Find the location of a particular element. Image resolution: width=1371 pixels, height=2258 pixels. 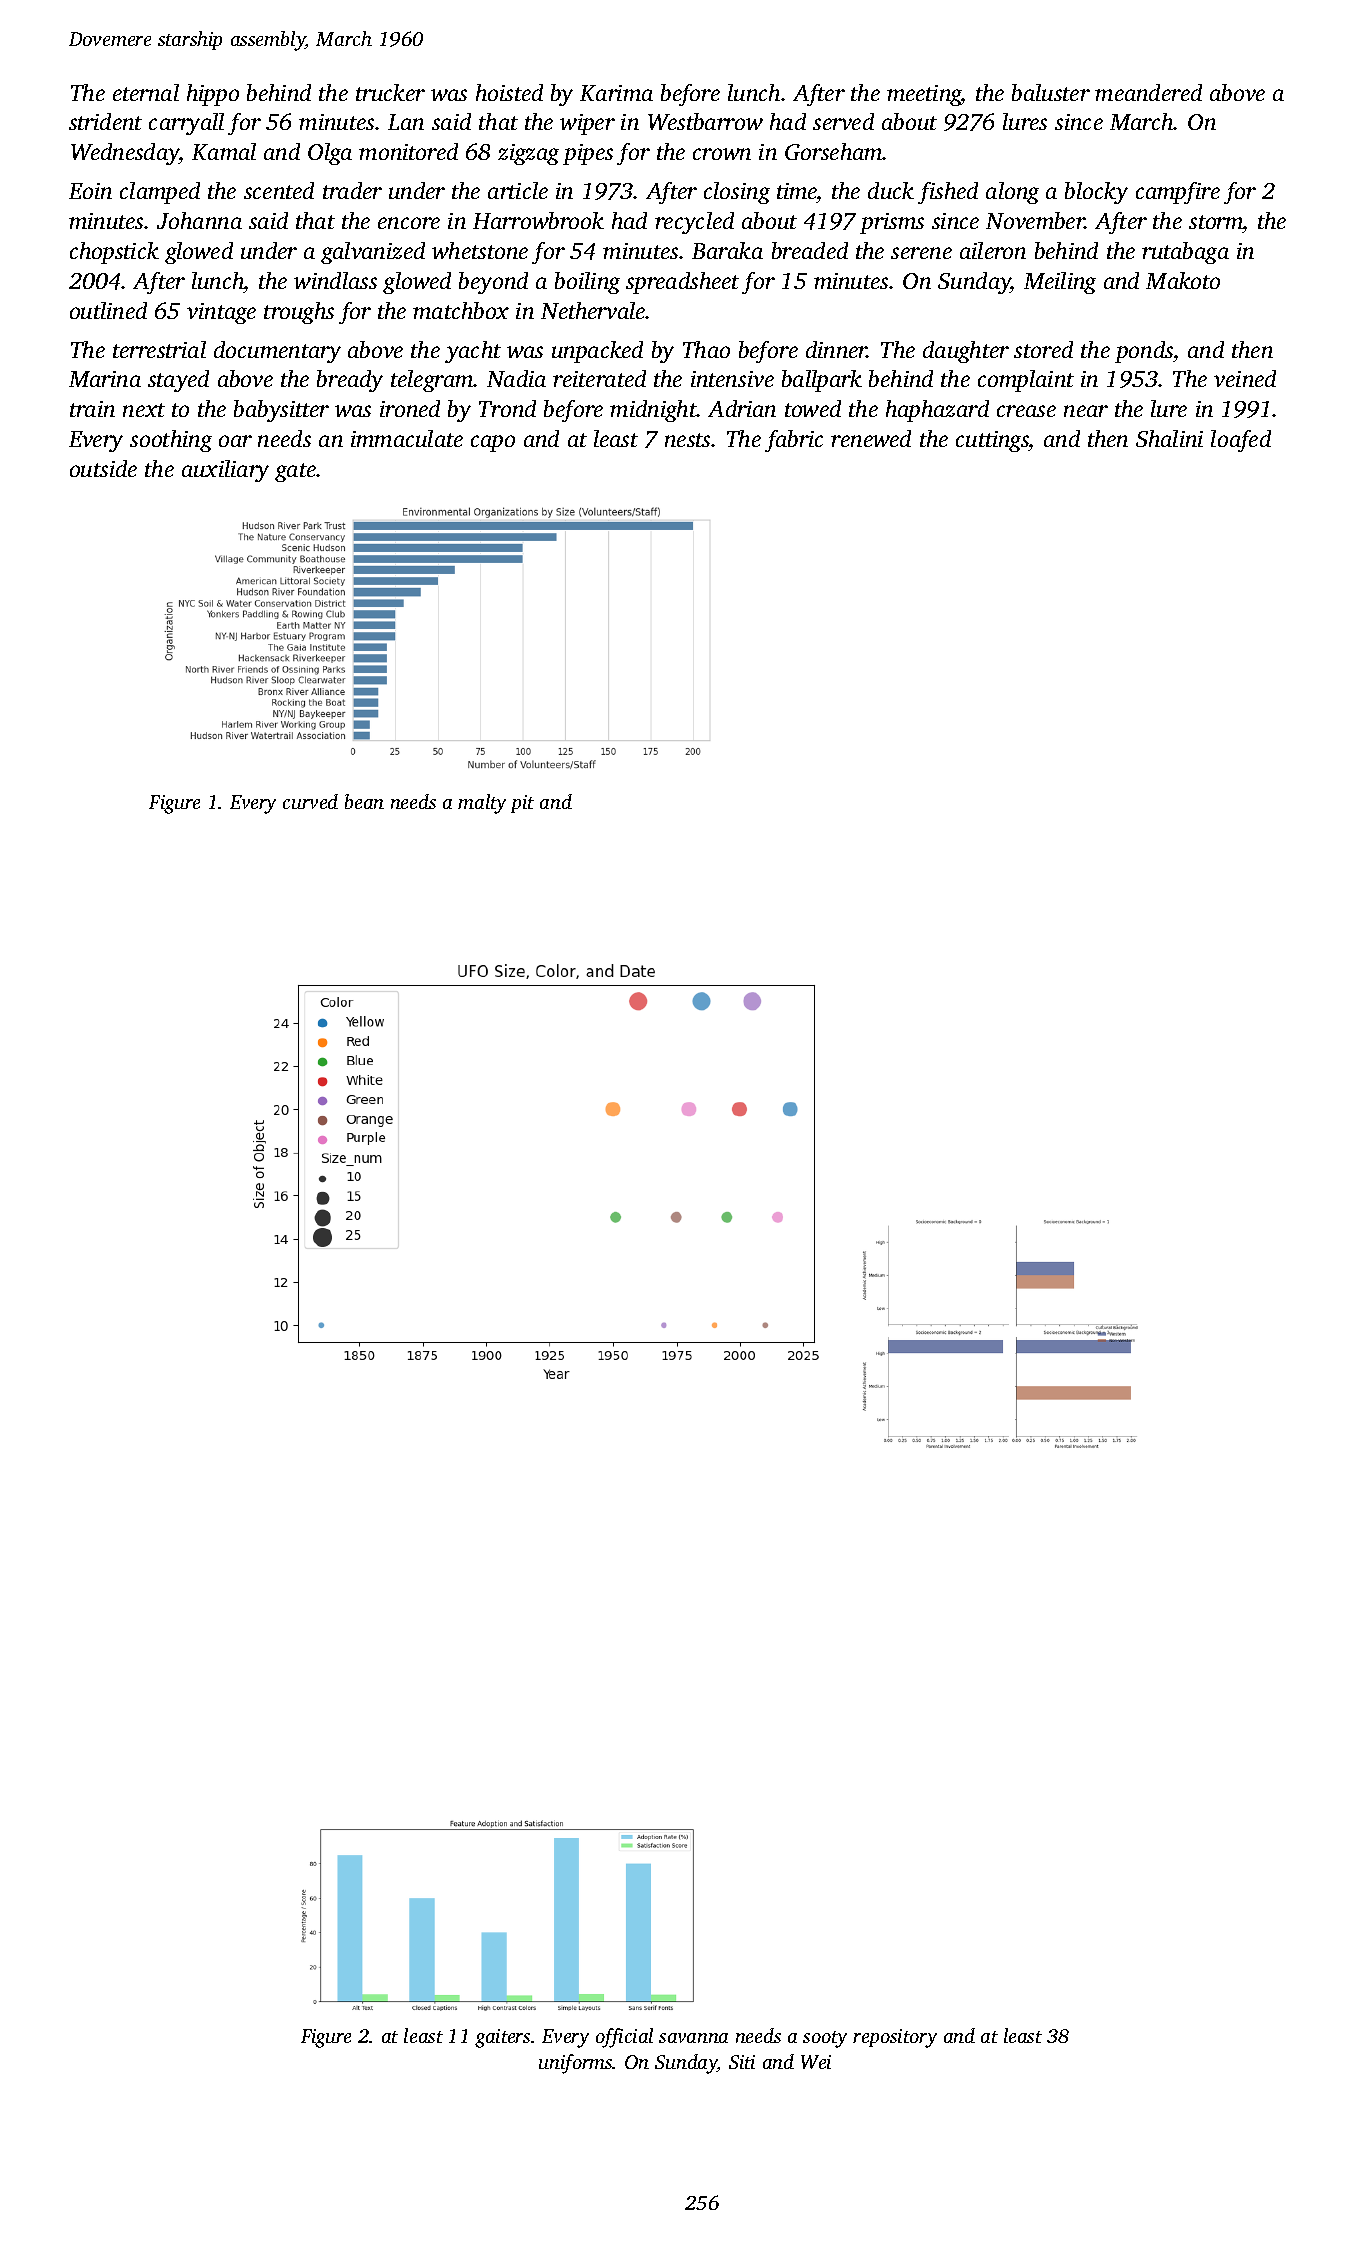

gaiters is located at coordinates (502, 2038).
